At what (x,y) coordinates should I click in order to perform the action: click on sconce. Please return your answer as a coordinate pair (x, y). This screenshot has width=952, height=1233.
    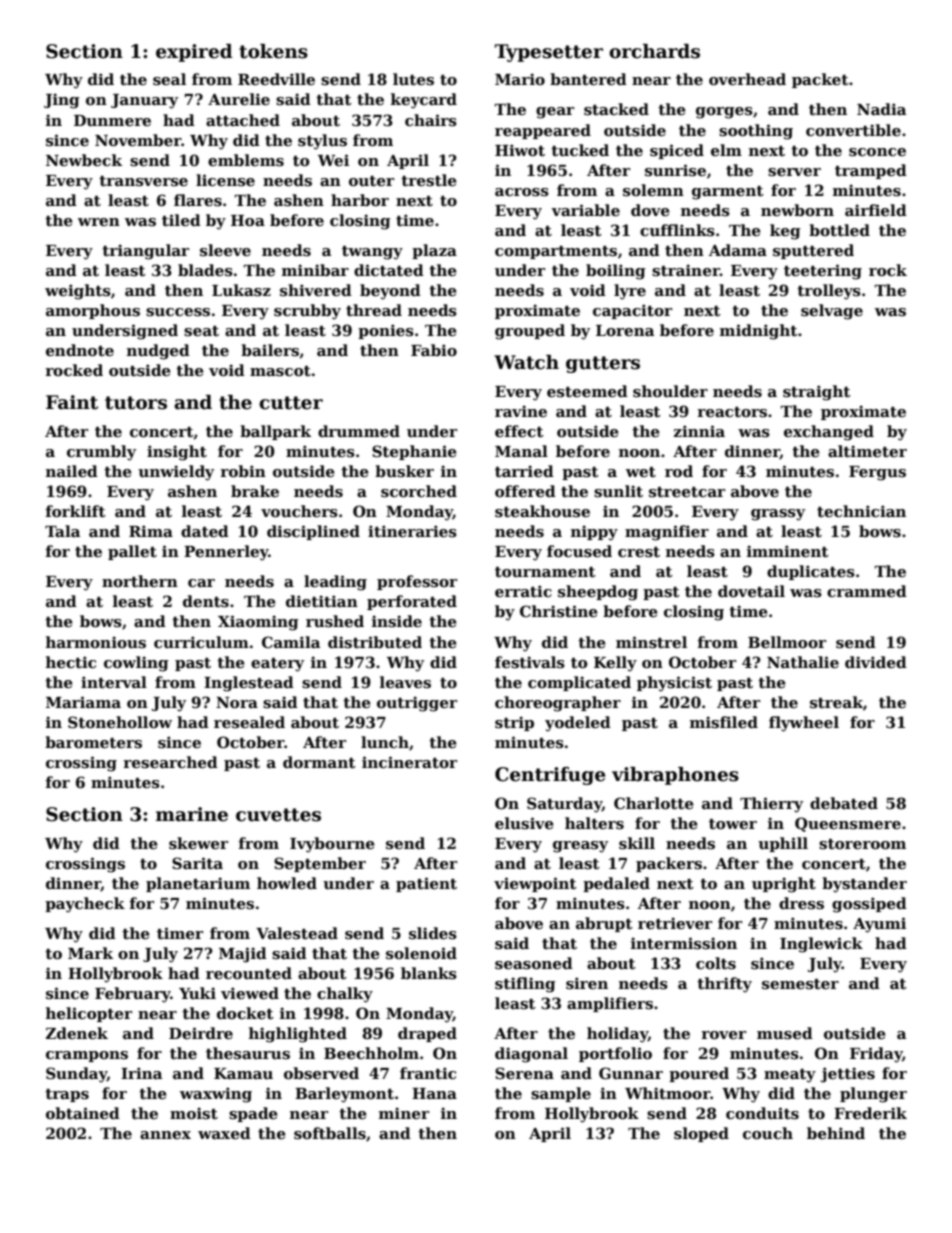
    Looking at the image, I should click on (877, 152).
